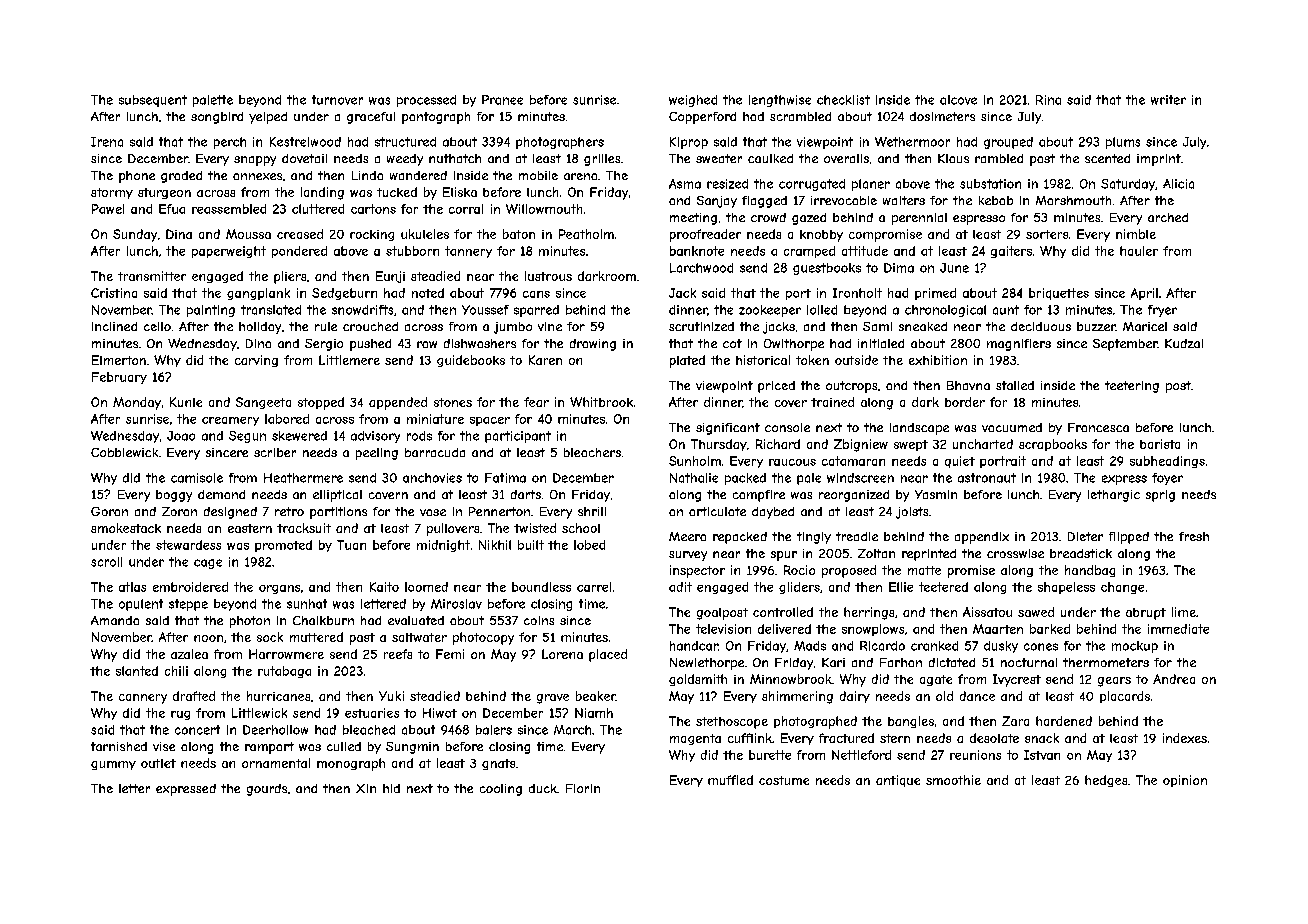  What do you see at coordinates (1017, 680) in the document?
I see `Ivycrest` at bounding box center [1017, 680].
